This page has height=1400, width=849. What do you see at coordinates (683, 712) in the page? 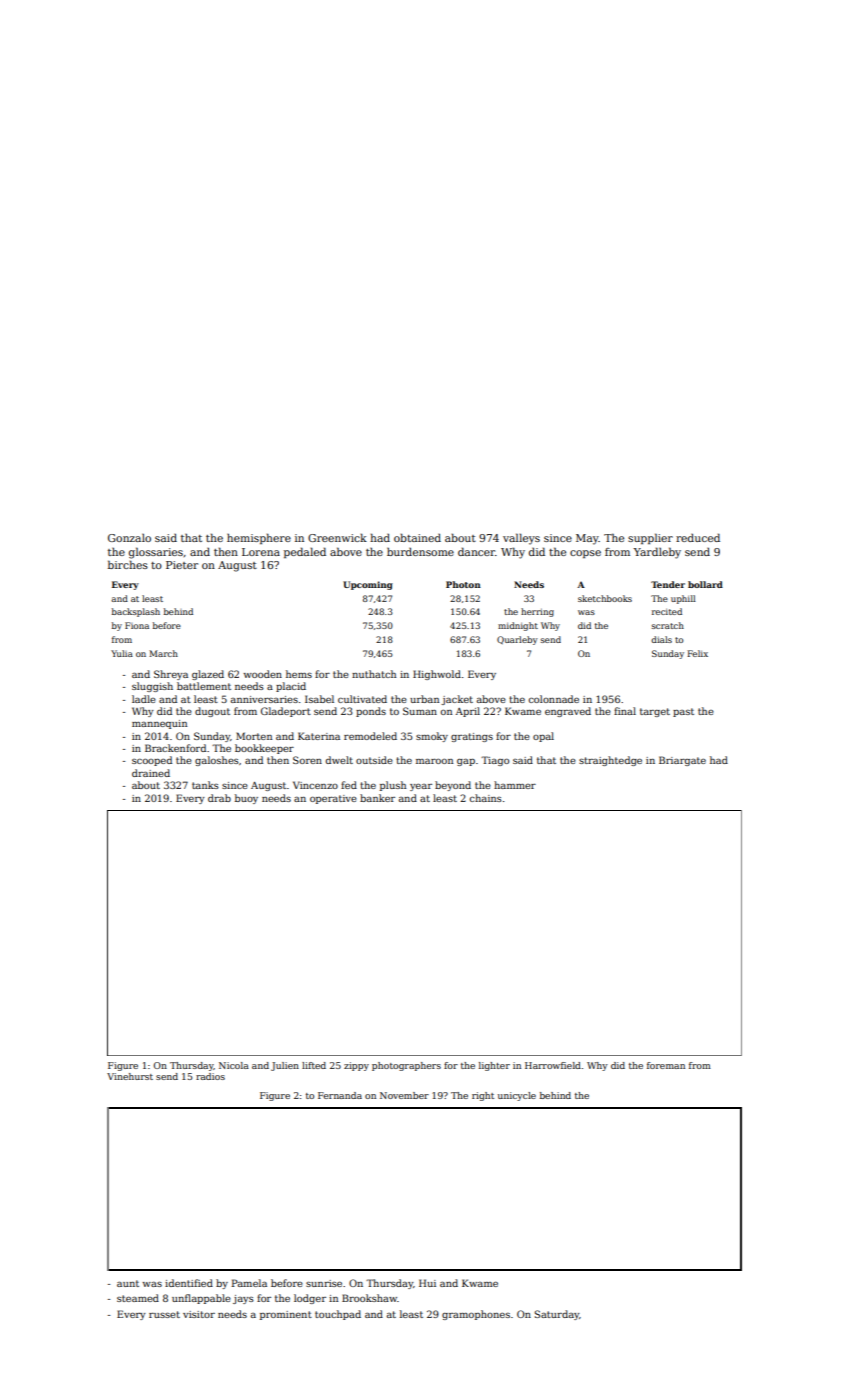
I see `past` at bounding box center [683, 712].
